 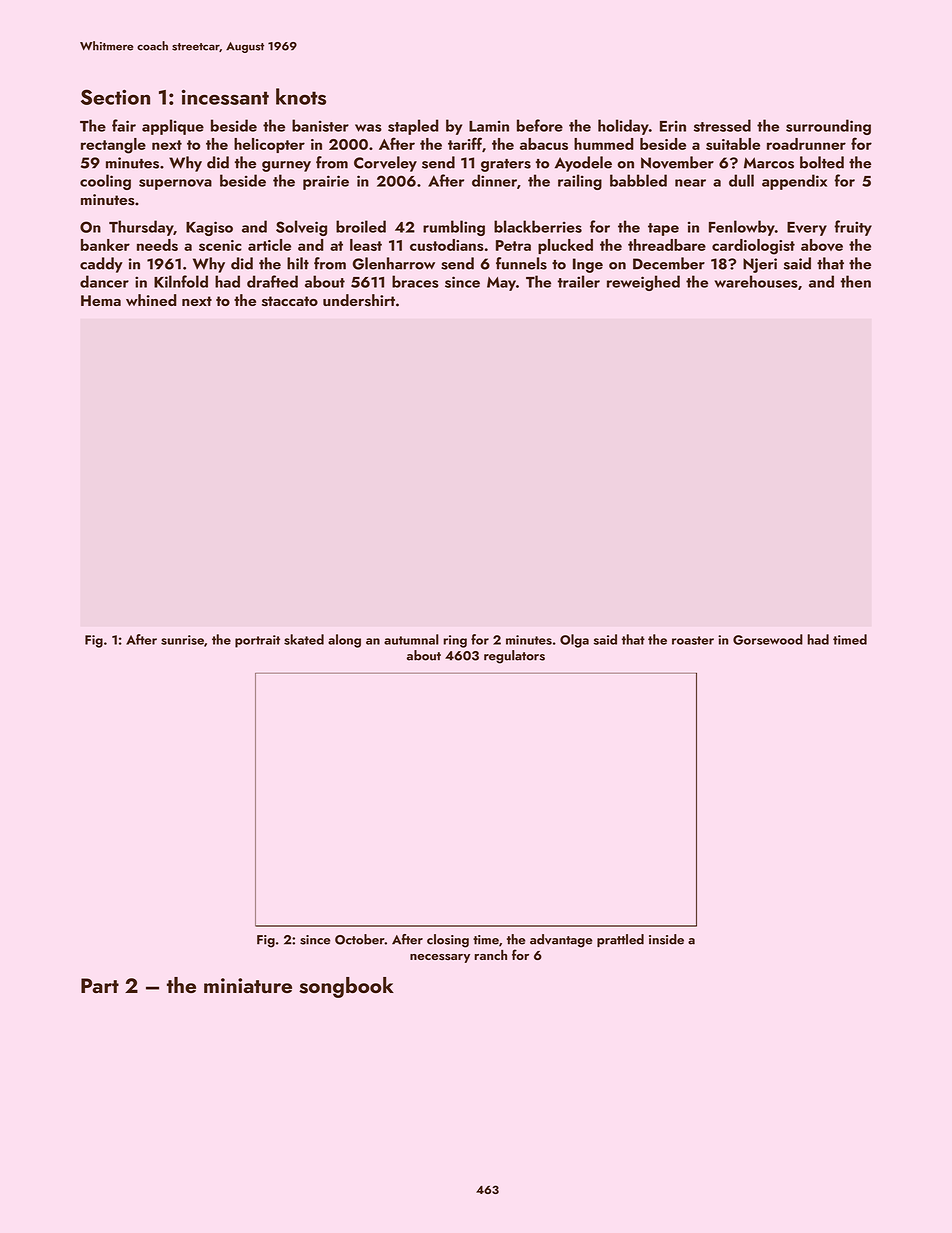 I want to click on surrounding, so click(x=828, y=127).
